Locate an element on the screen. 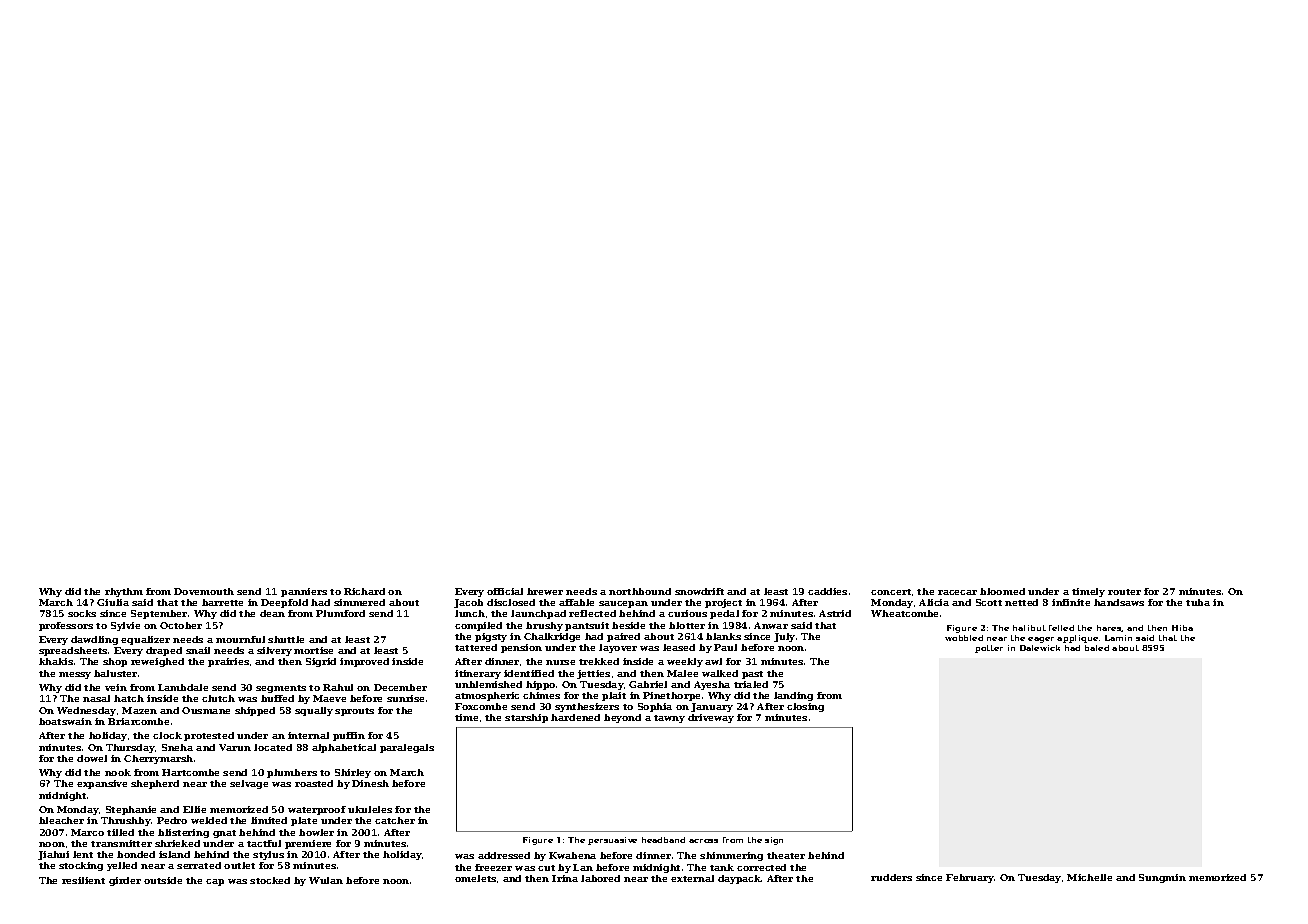 Image resolution: width=1308 pixels, height=924 pixels. outlet is located at coordinates (239, 865).
